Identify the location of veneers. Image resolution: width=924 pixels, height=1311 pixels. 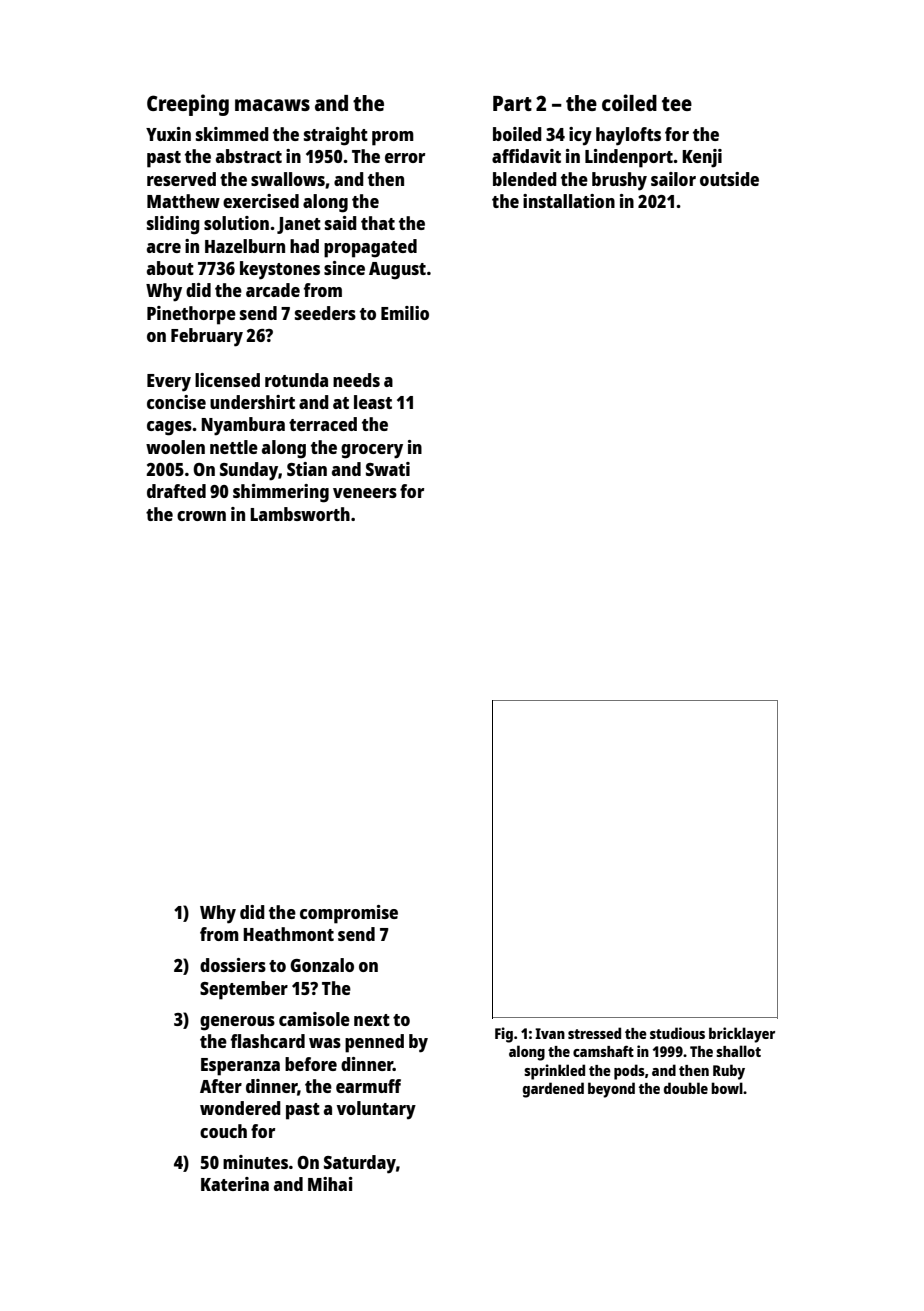
(365, 493).
